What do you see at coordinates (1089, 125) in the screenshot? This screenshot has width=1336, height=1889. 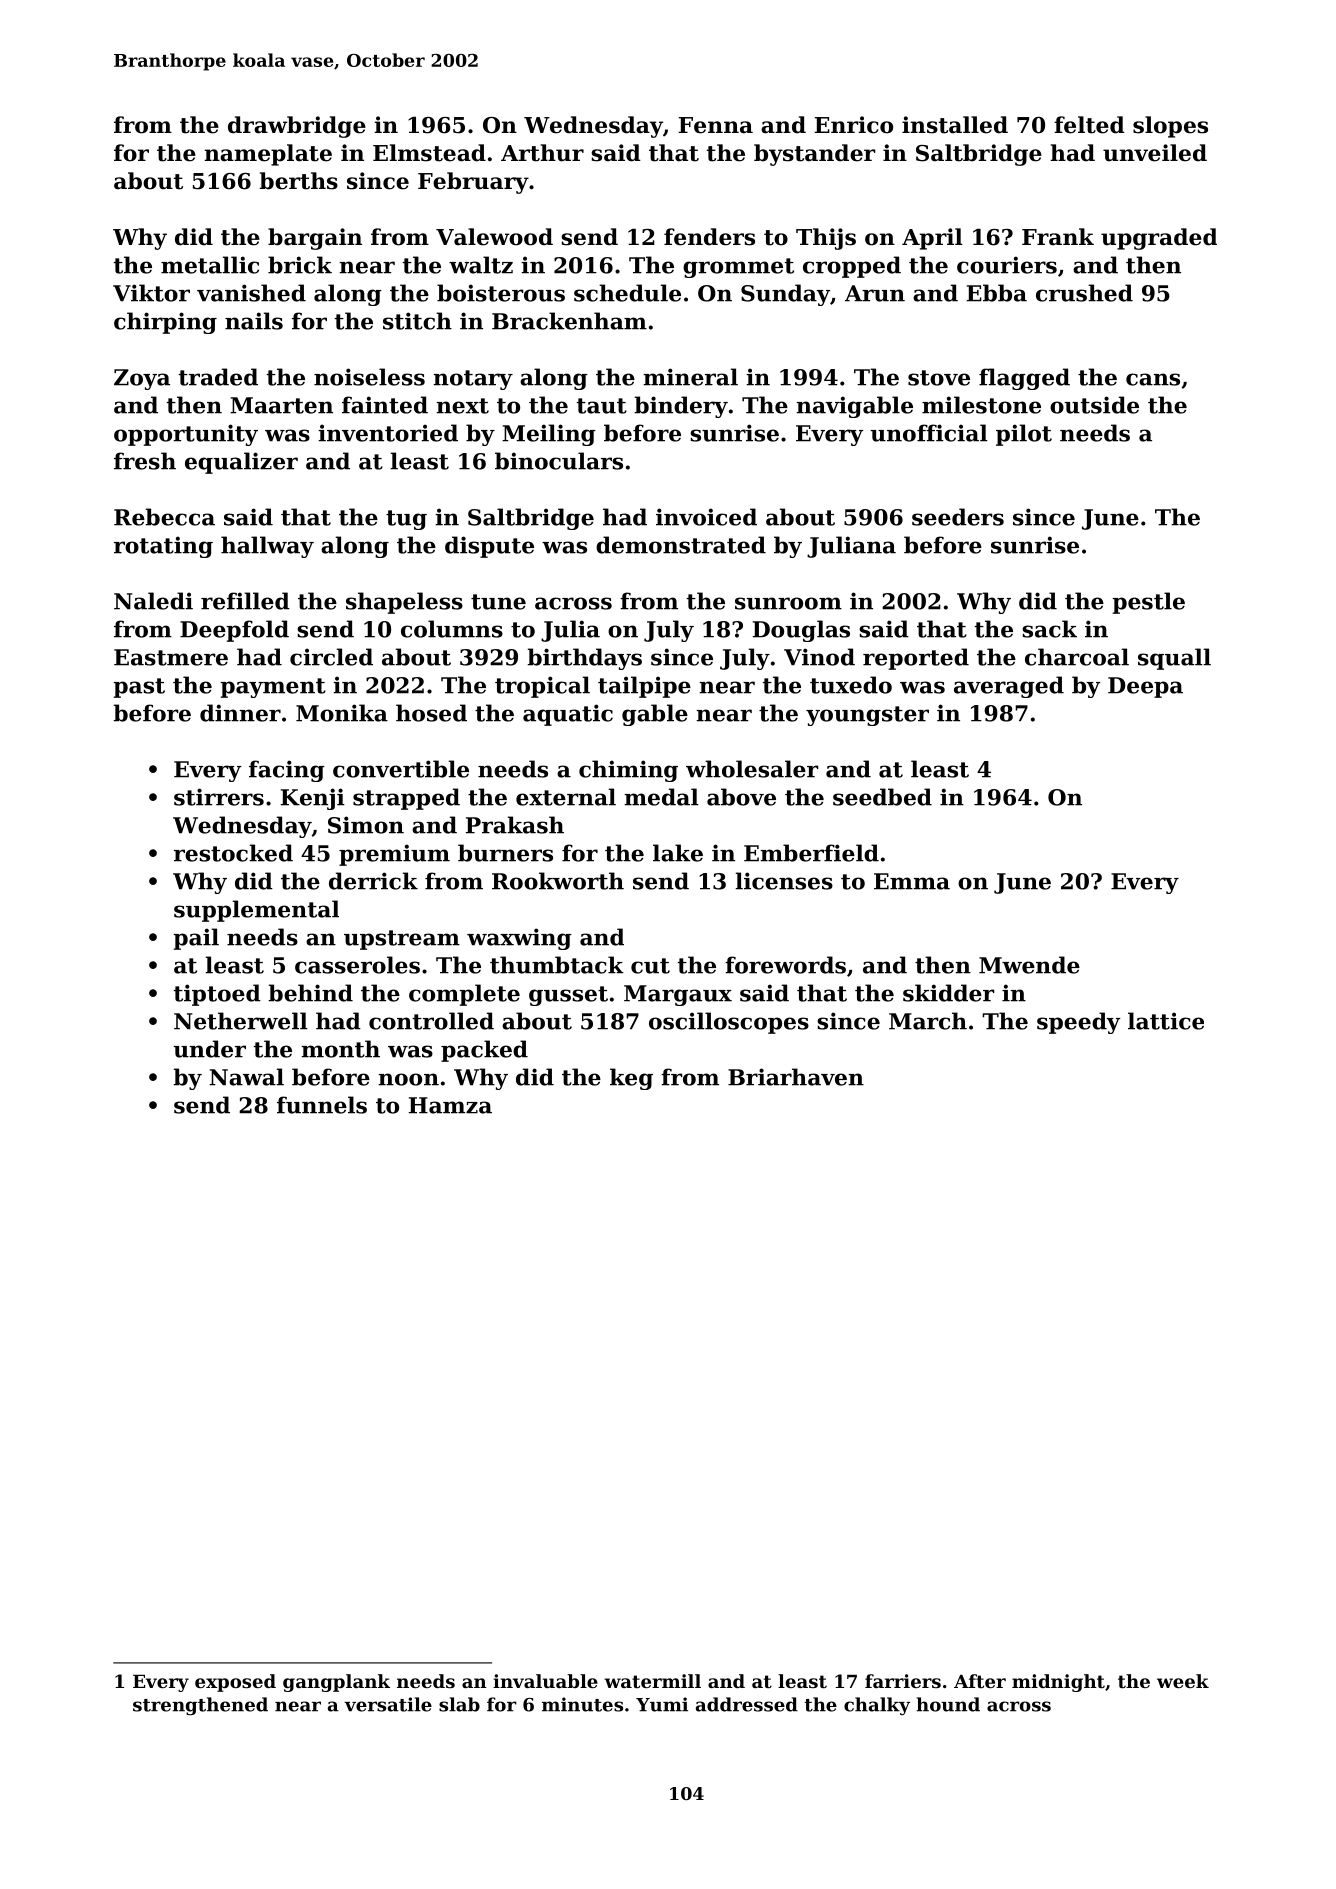 I see `felted` at bounding box center [1089, 125].
